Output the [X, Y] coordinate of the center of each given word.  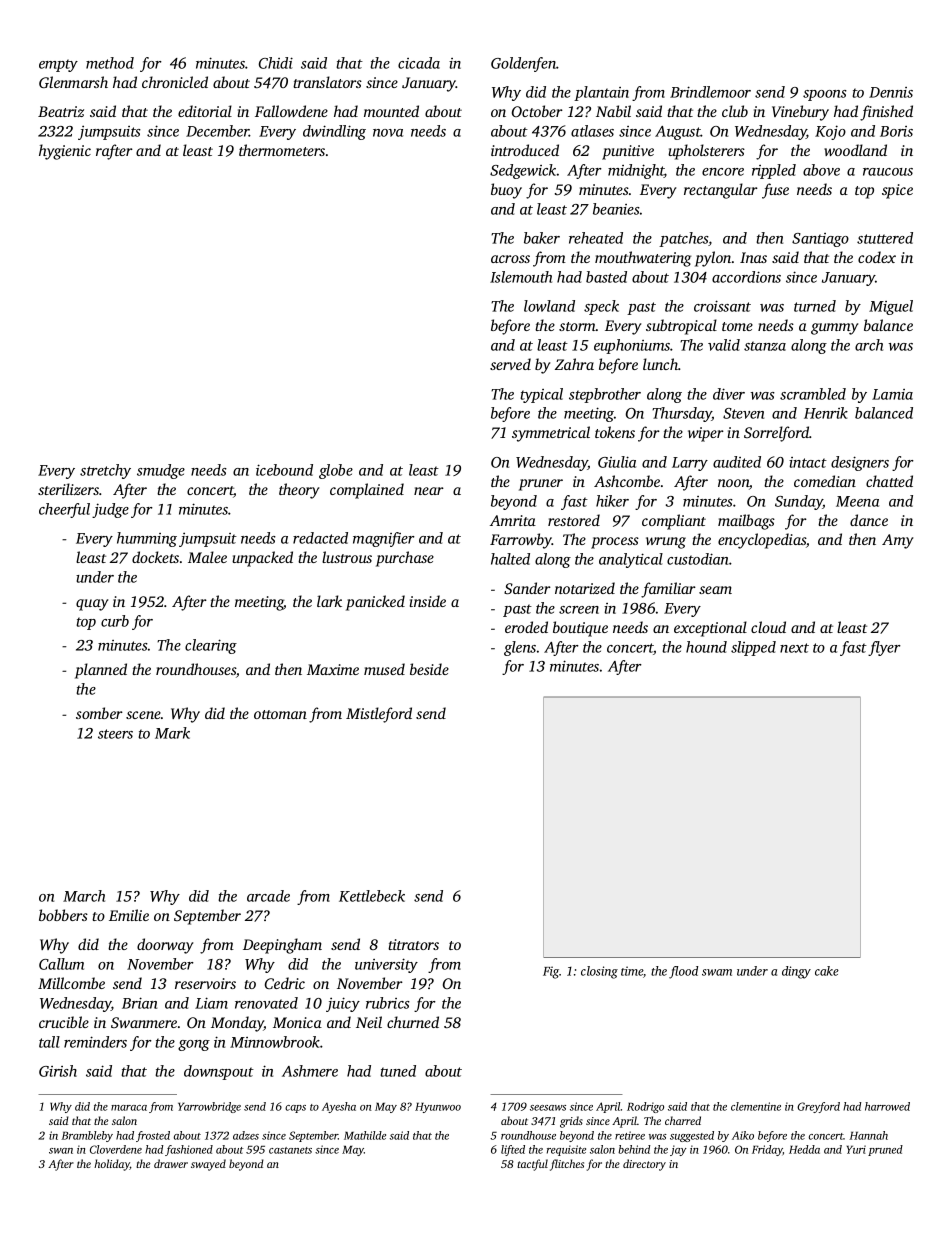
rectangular [721, 191]
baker [542, 238]
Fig [551, 972]
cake [827, 971]
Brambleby [87, 1136]
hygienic [65, 152]
